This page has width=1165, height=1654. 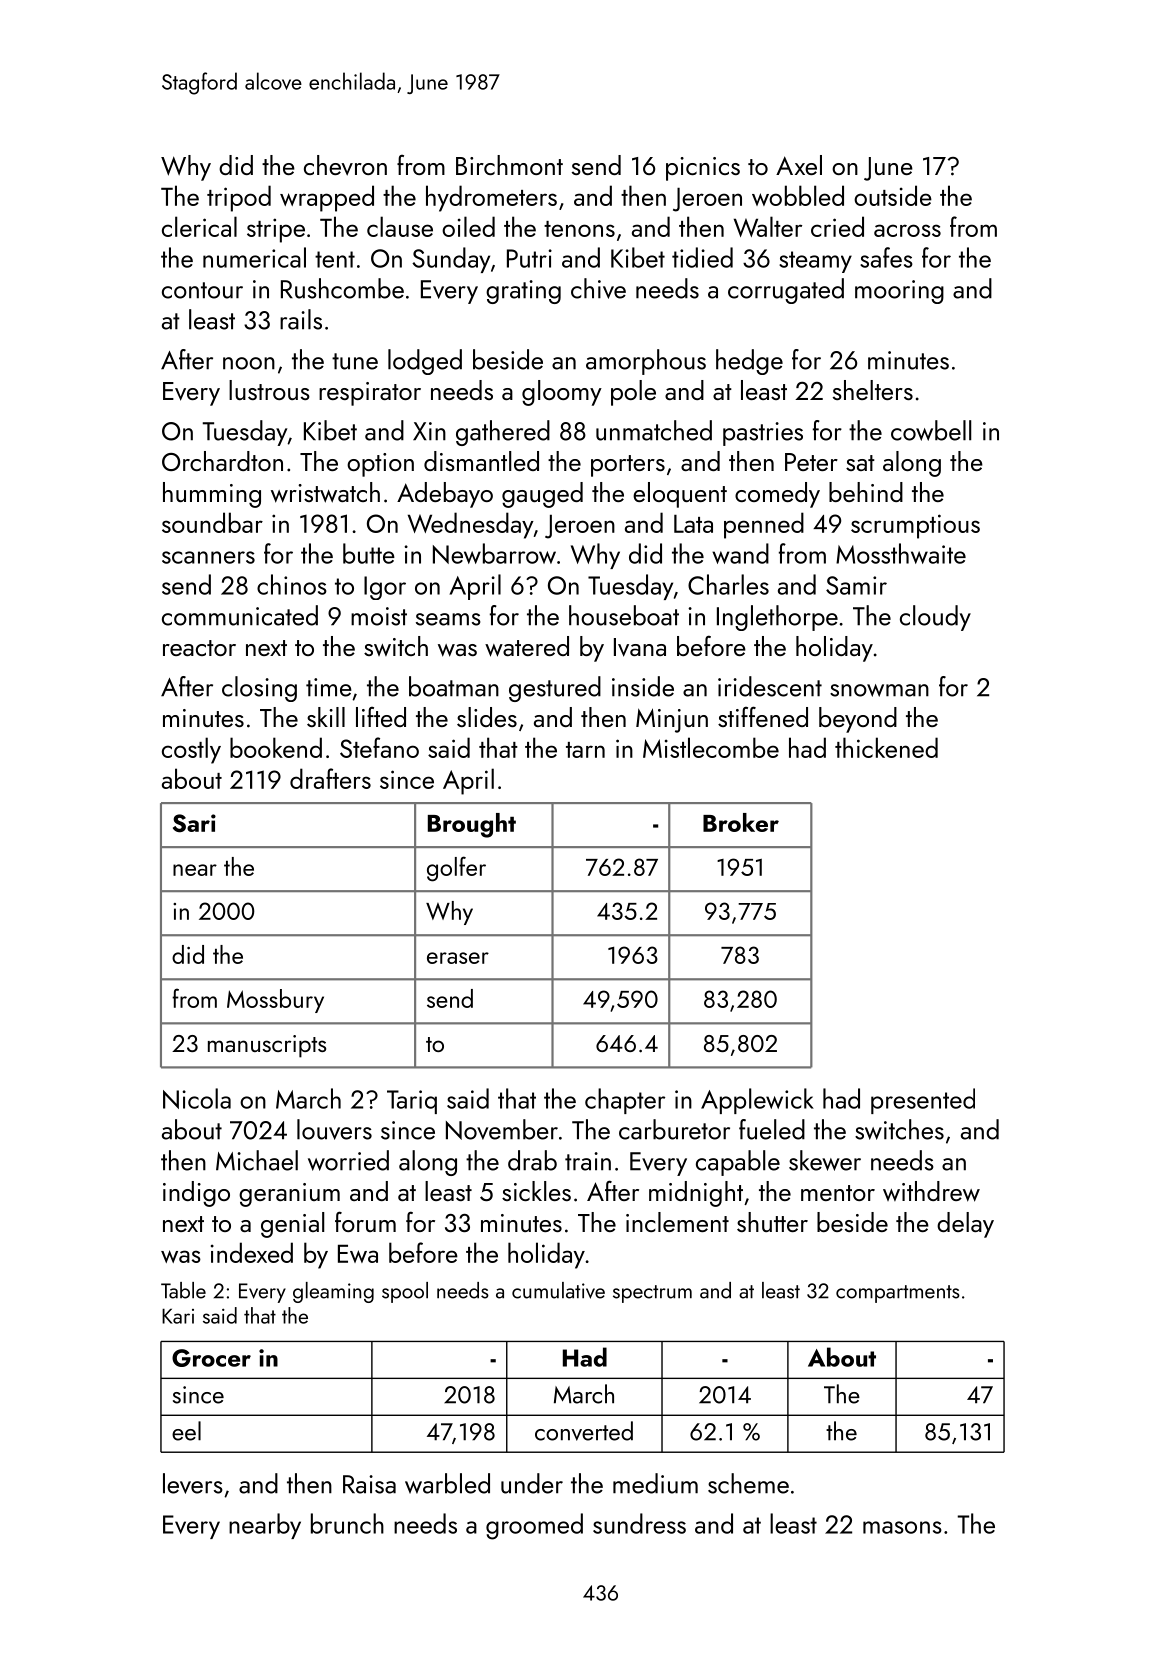 What do you see at coordinates (178, 1316) in the page?
I see `Kari` at bounding box center [178, 1316].
